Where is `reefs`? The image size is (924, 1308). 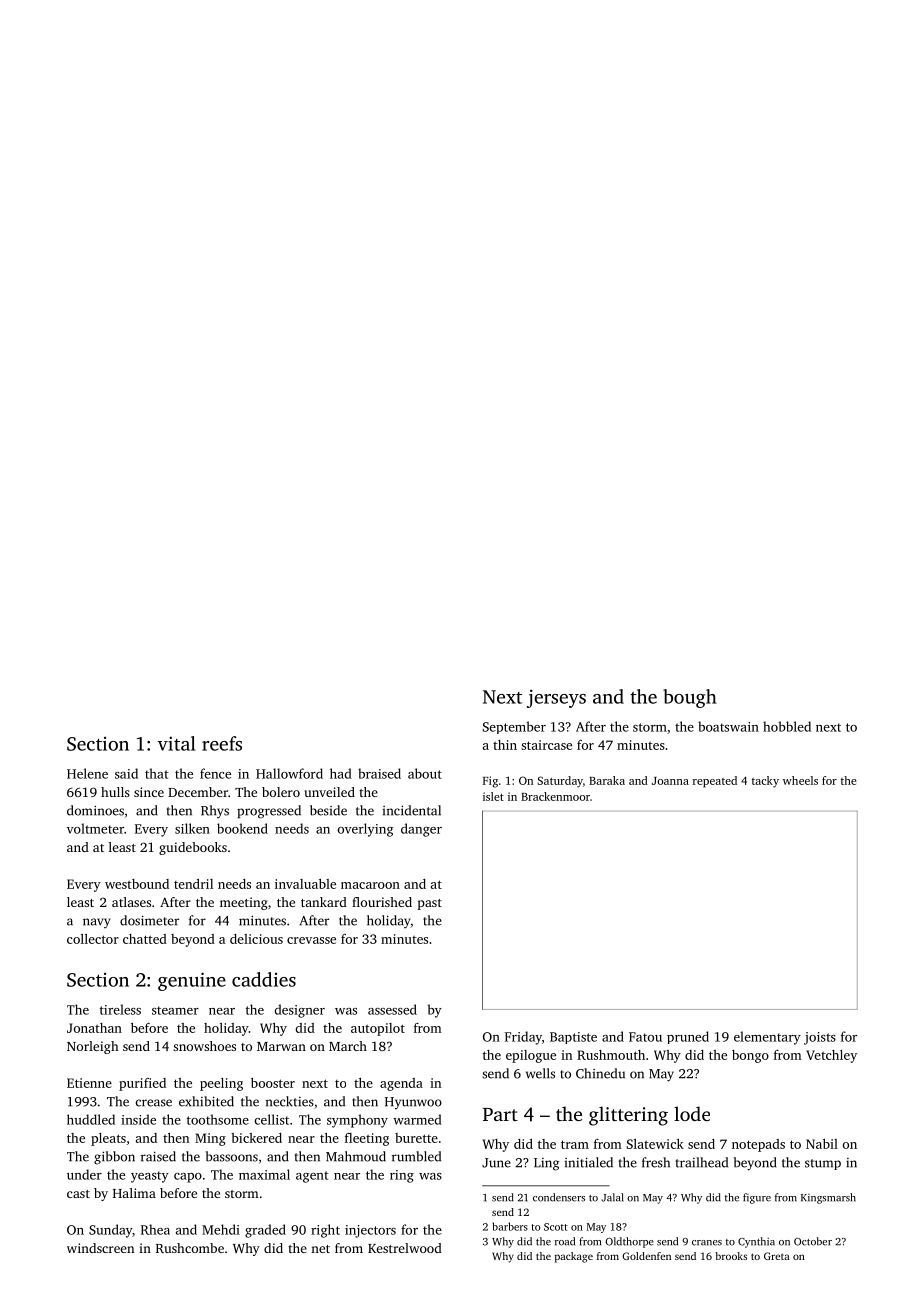
reefs is located at coordinates (222, 743).
